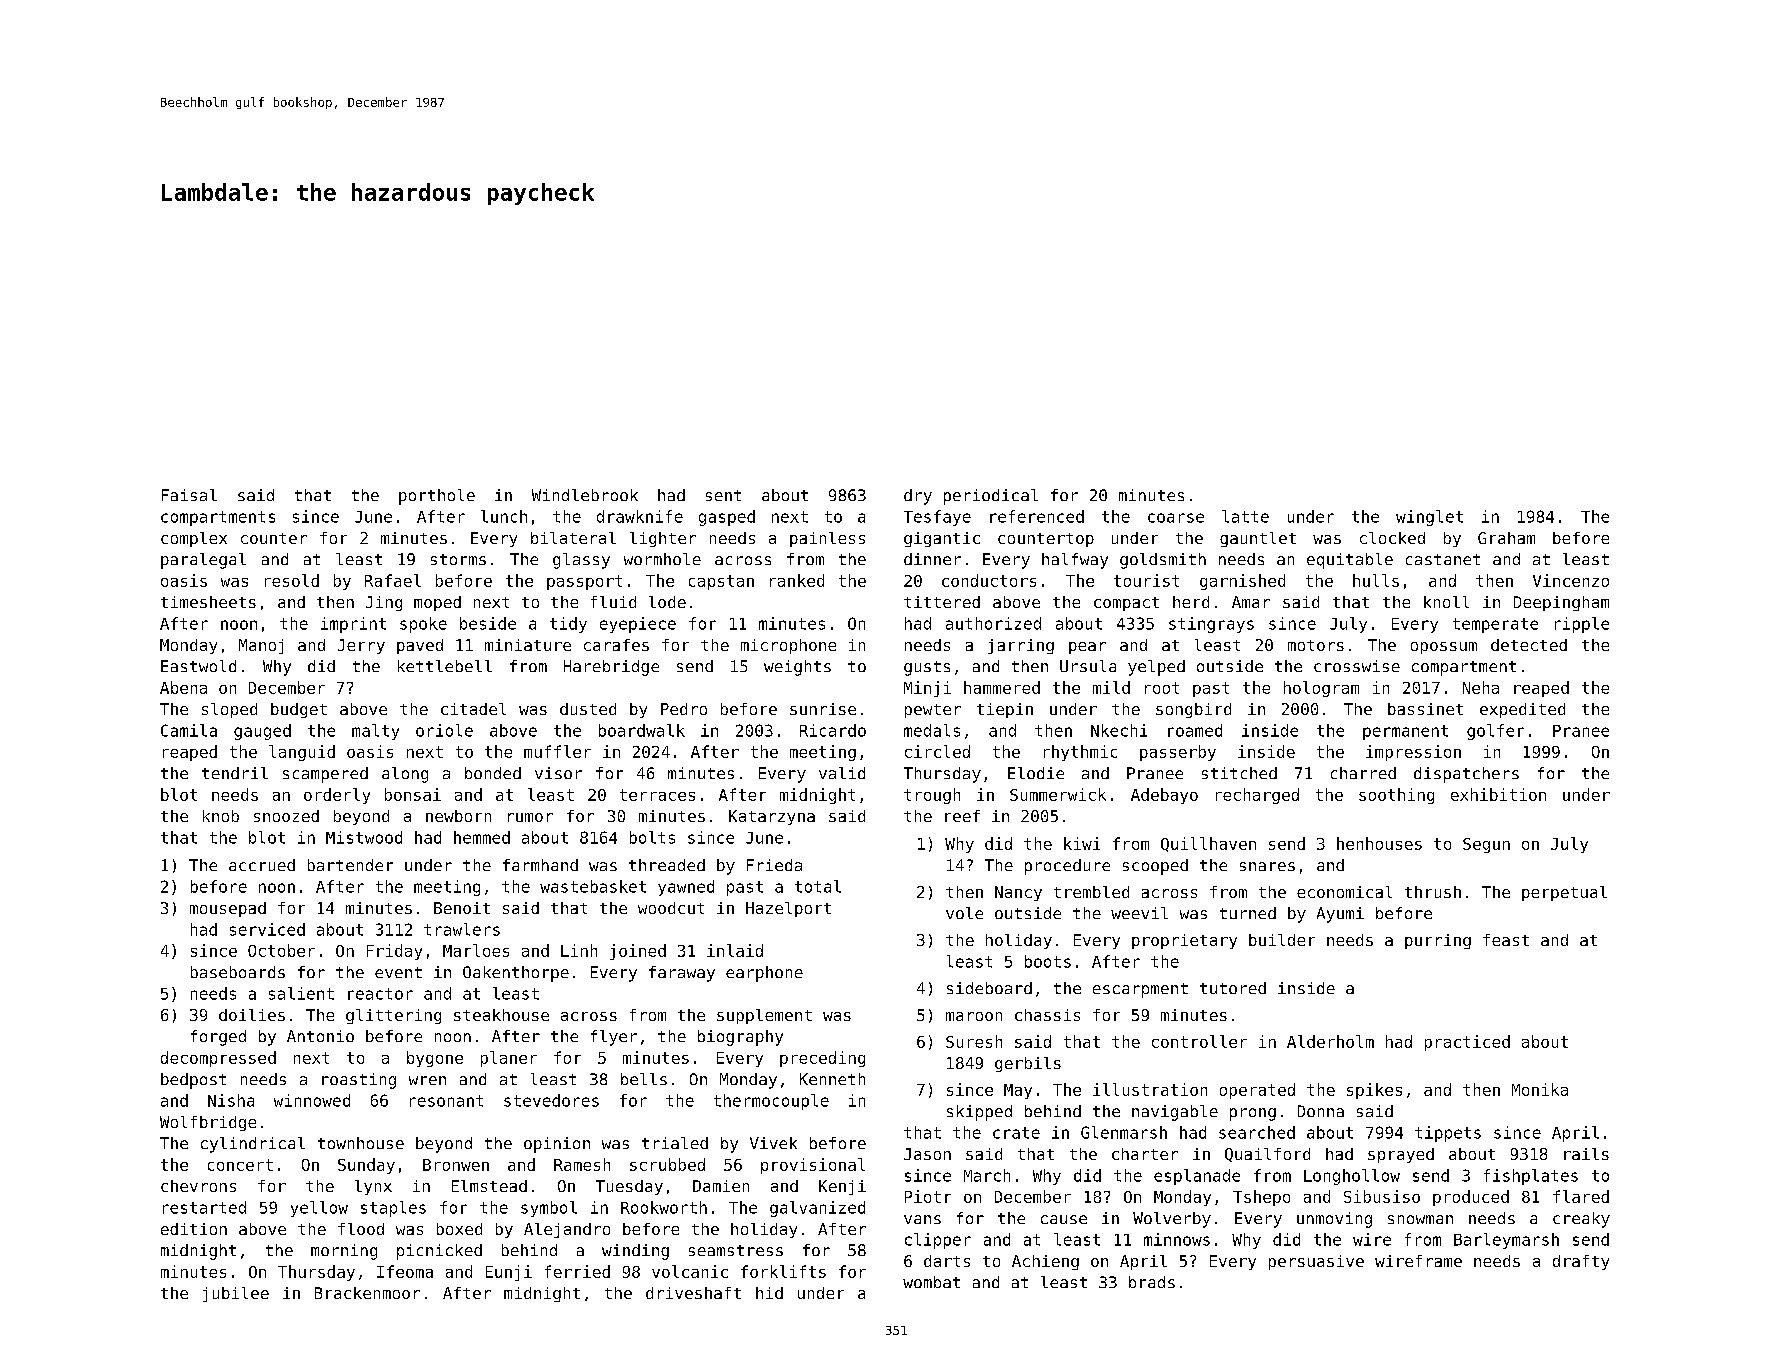 This screenshot has width=1770, height=1368. I want to click on Brackenmoor, so click(367, 1293).
